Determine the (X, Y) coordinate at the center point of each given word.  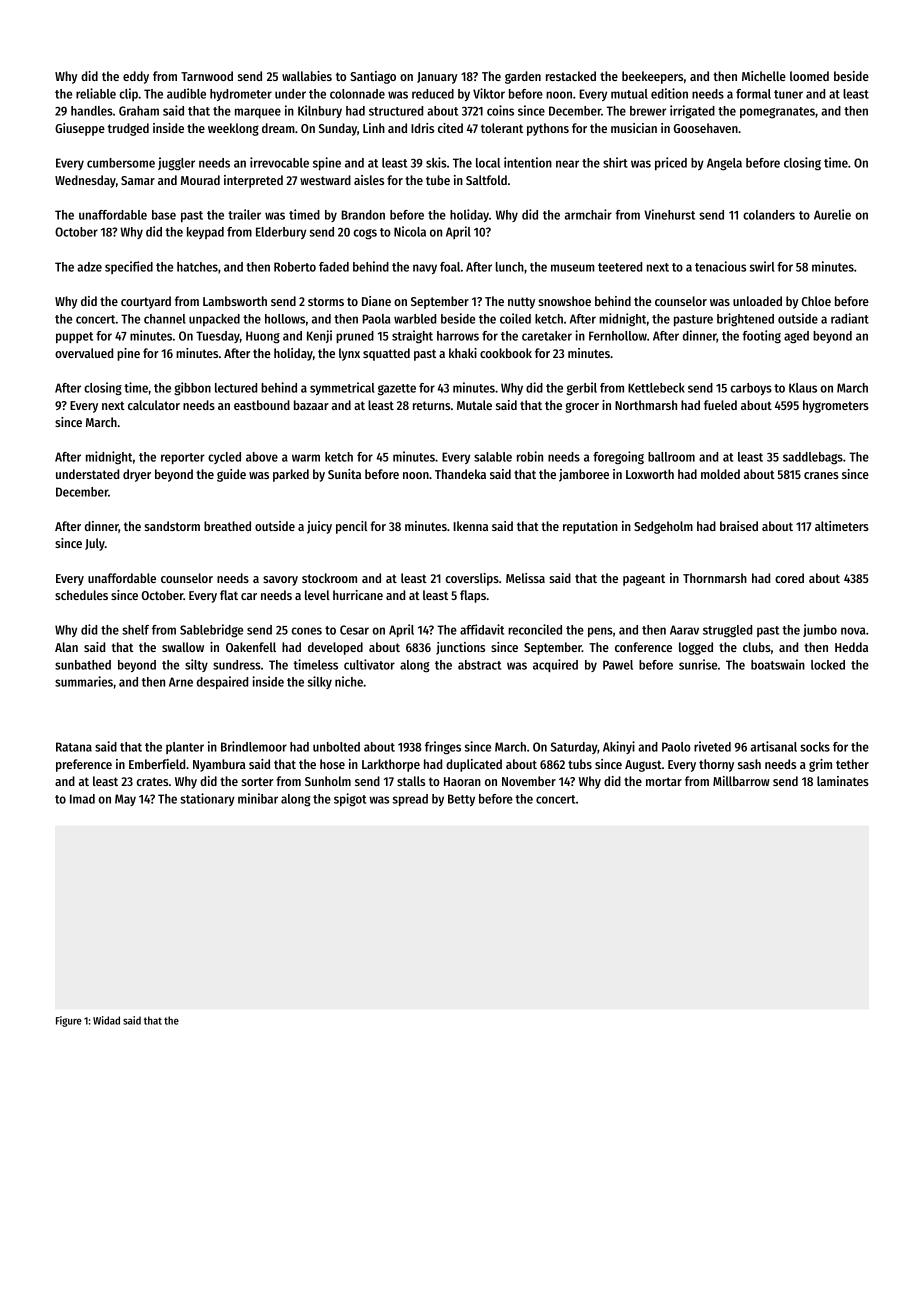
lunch (510, 267)
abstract (479, 665)
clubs (757, 647)
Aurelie (832, 214)
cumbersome (121, 163)
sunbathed (83, 665)
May (125, 800)
